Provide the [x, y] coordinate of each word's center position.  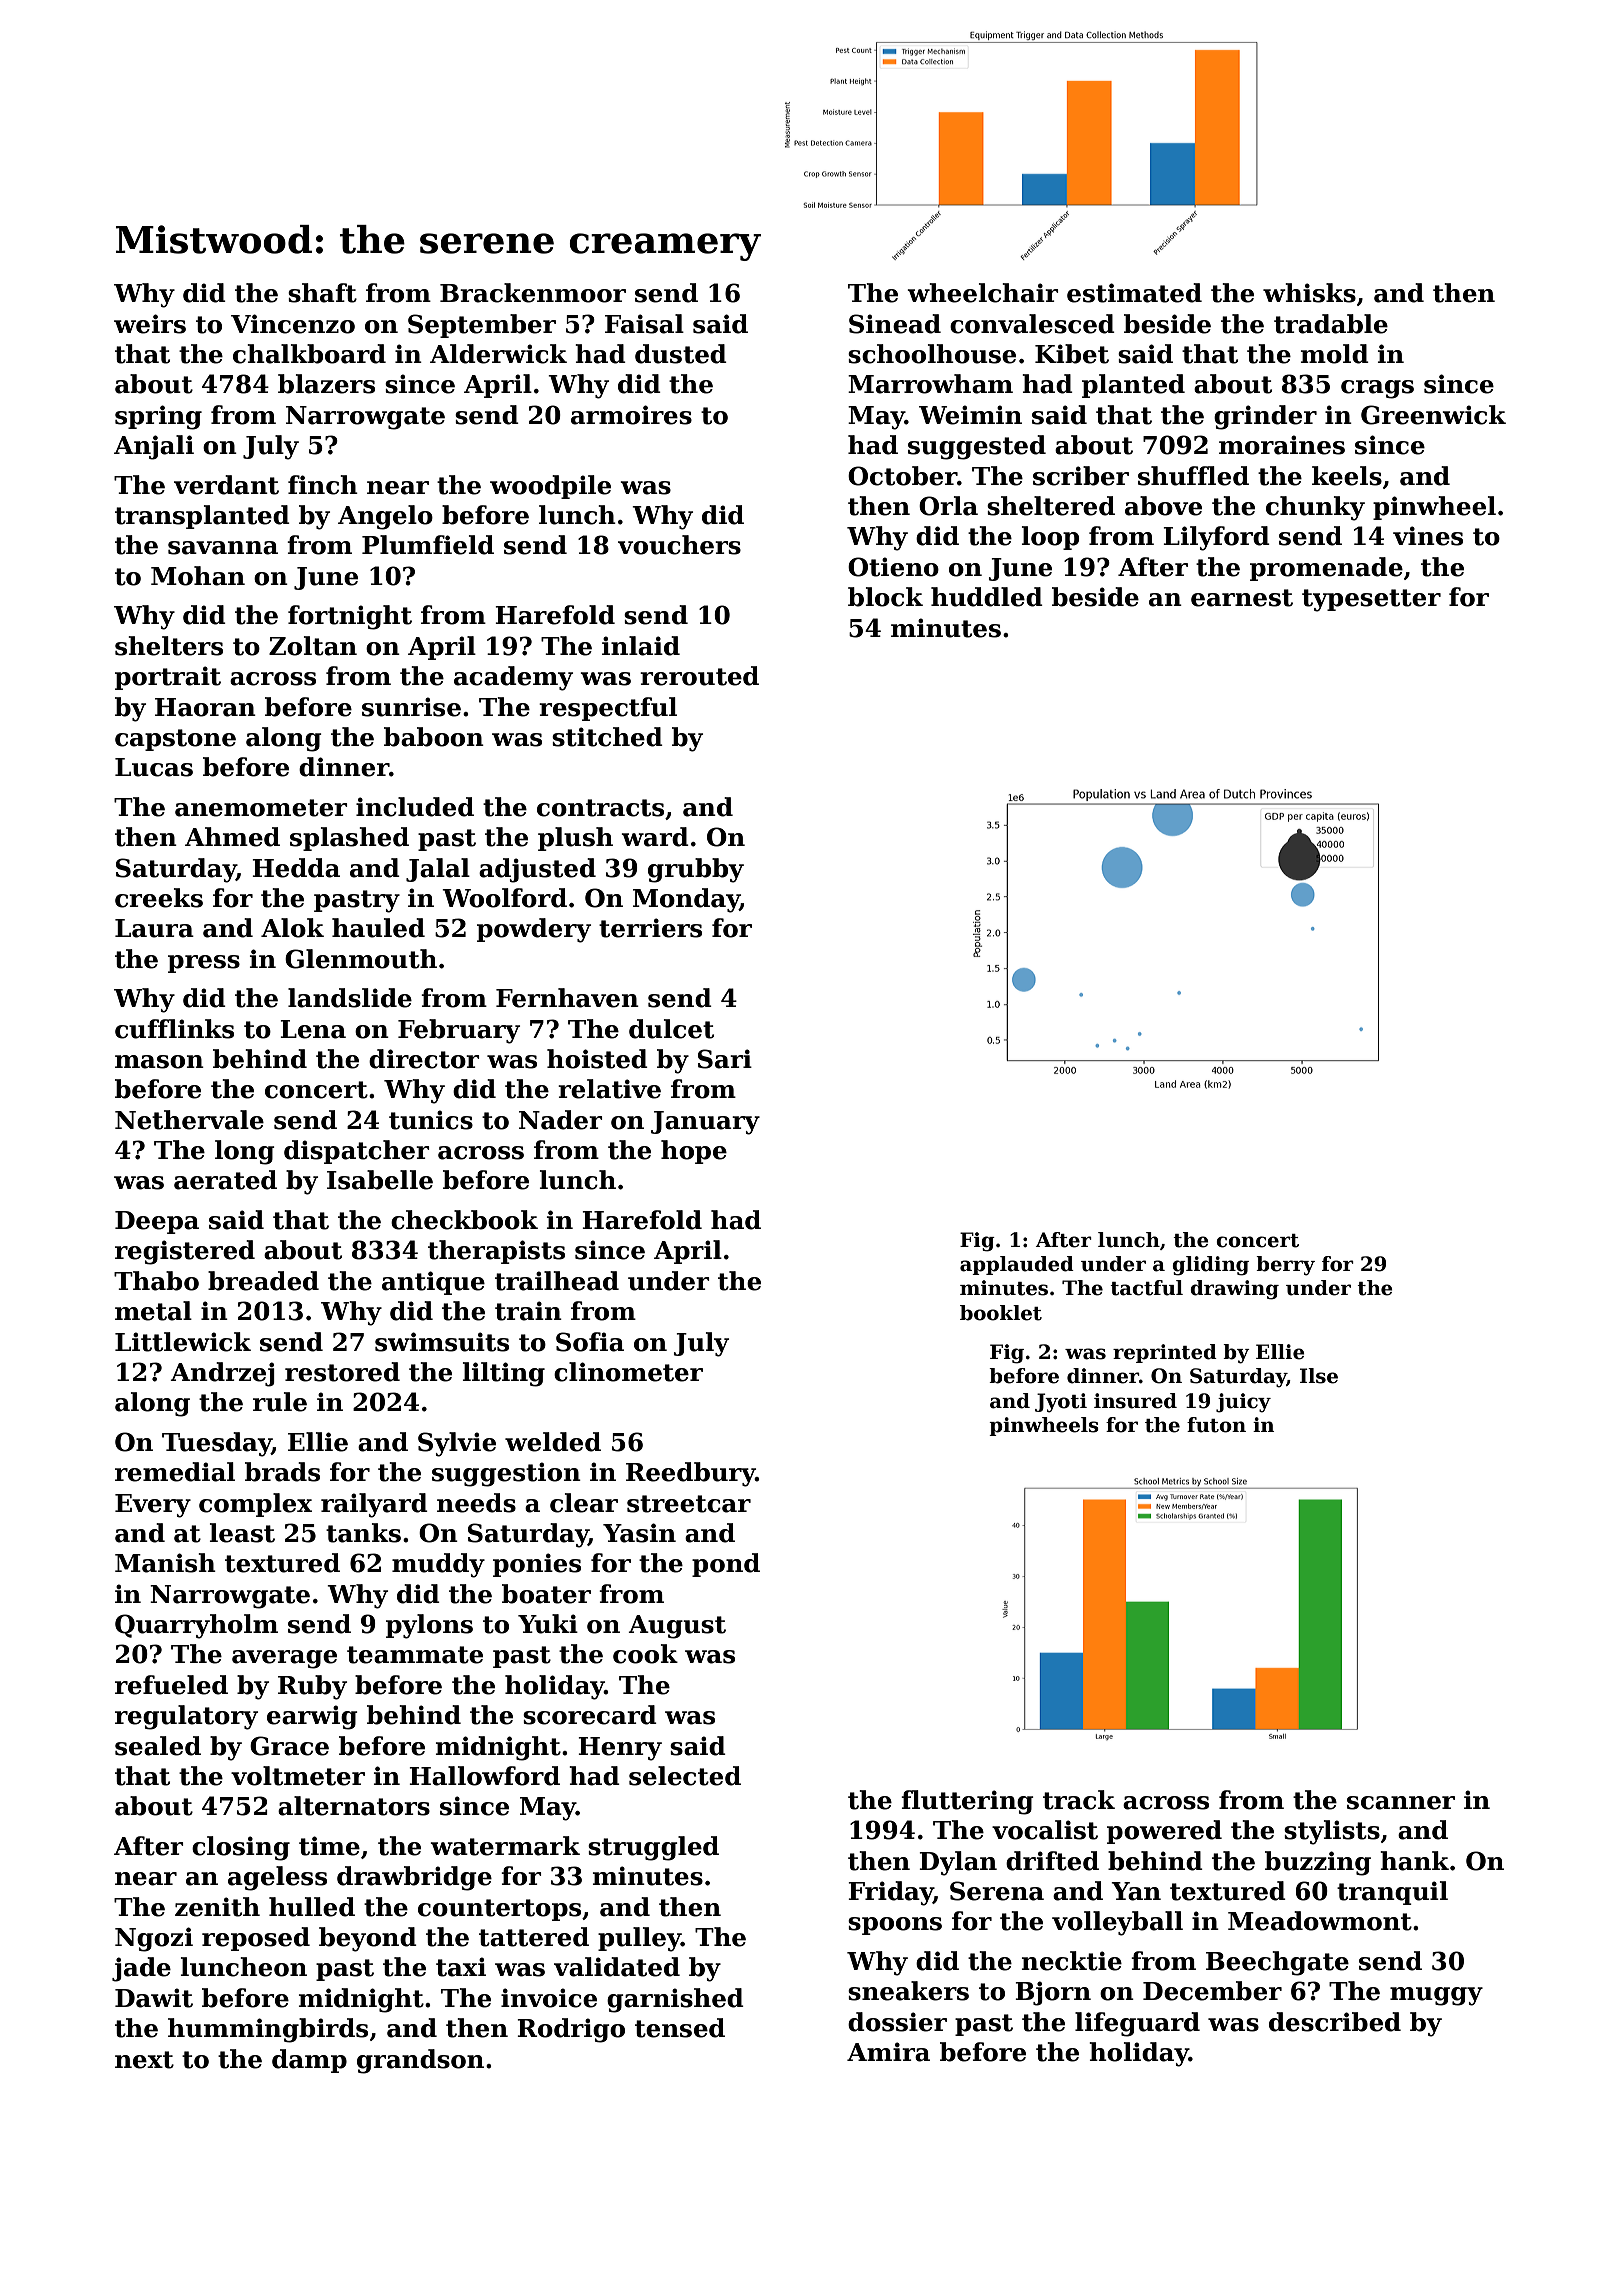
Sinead [895, 324]
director [424, 1059]
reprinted [1165, 1353]
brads [282, 1472]
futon [1216, 1425]
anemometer [261, 808]
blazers [326, 384]
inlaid [641, 646]
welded [553, 1442]
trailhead [557, 1281]
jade [141, 1969]
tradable [1331, 324]
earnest [1242, 598]
